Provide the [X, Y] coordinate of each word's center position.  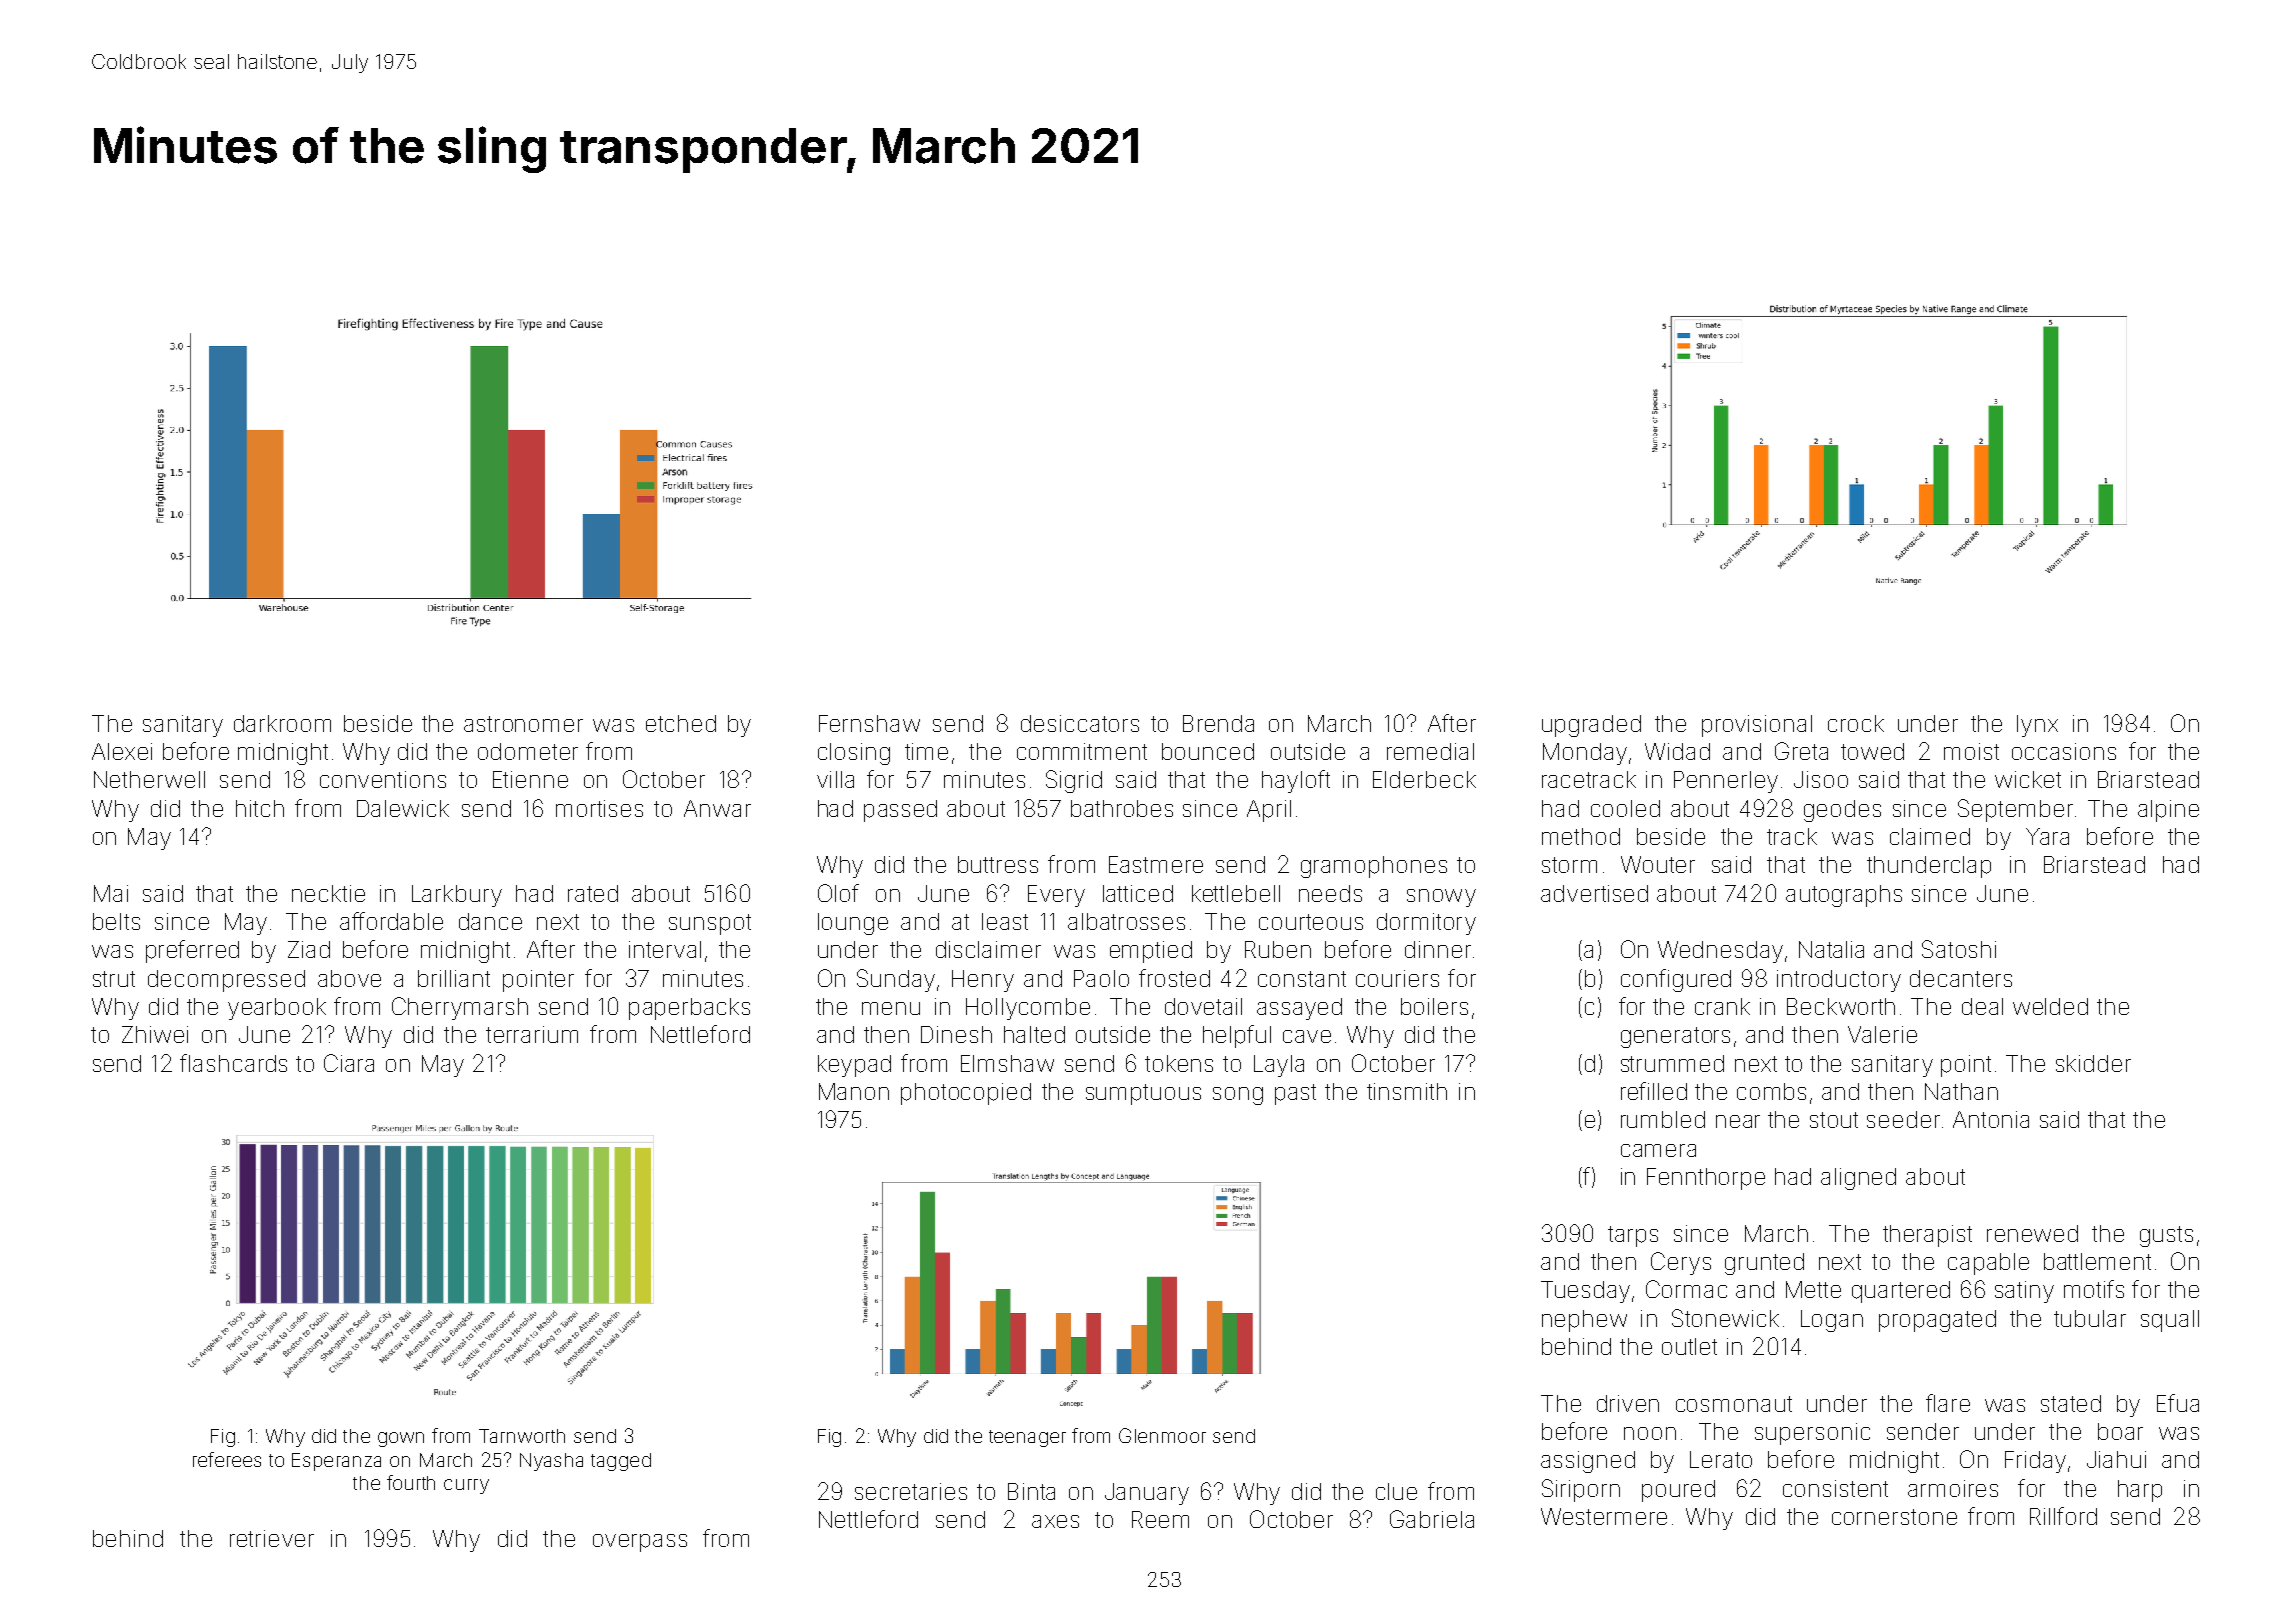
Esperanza [336, 1462]
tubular [2090, 1318]
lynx [2037, 726]
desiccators [1080, 723]
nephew [1584, 1321]
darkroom [282, 723]
